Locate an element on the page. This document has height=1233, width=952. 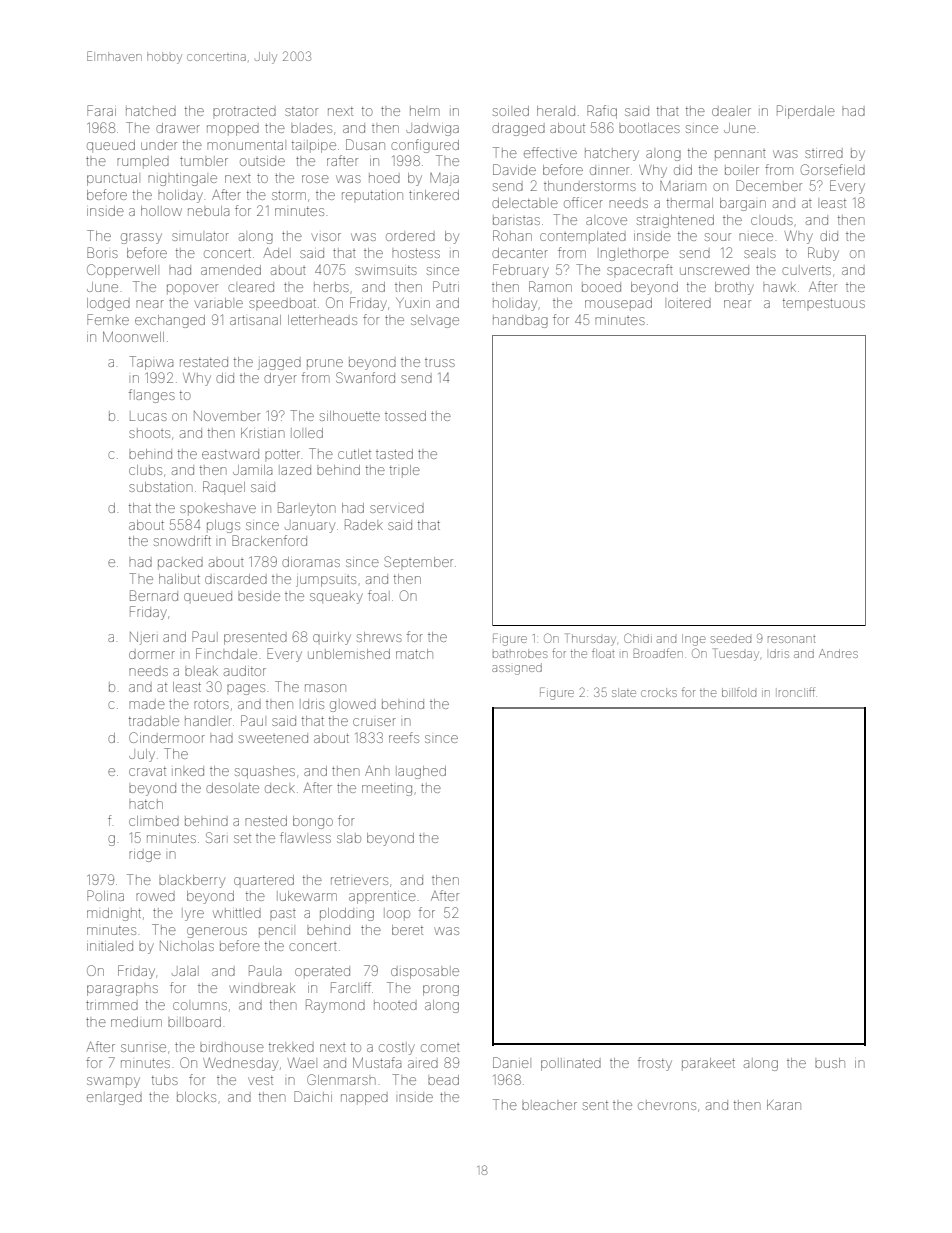
triple is located at coordinates (405, 471).
